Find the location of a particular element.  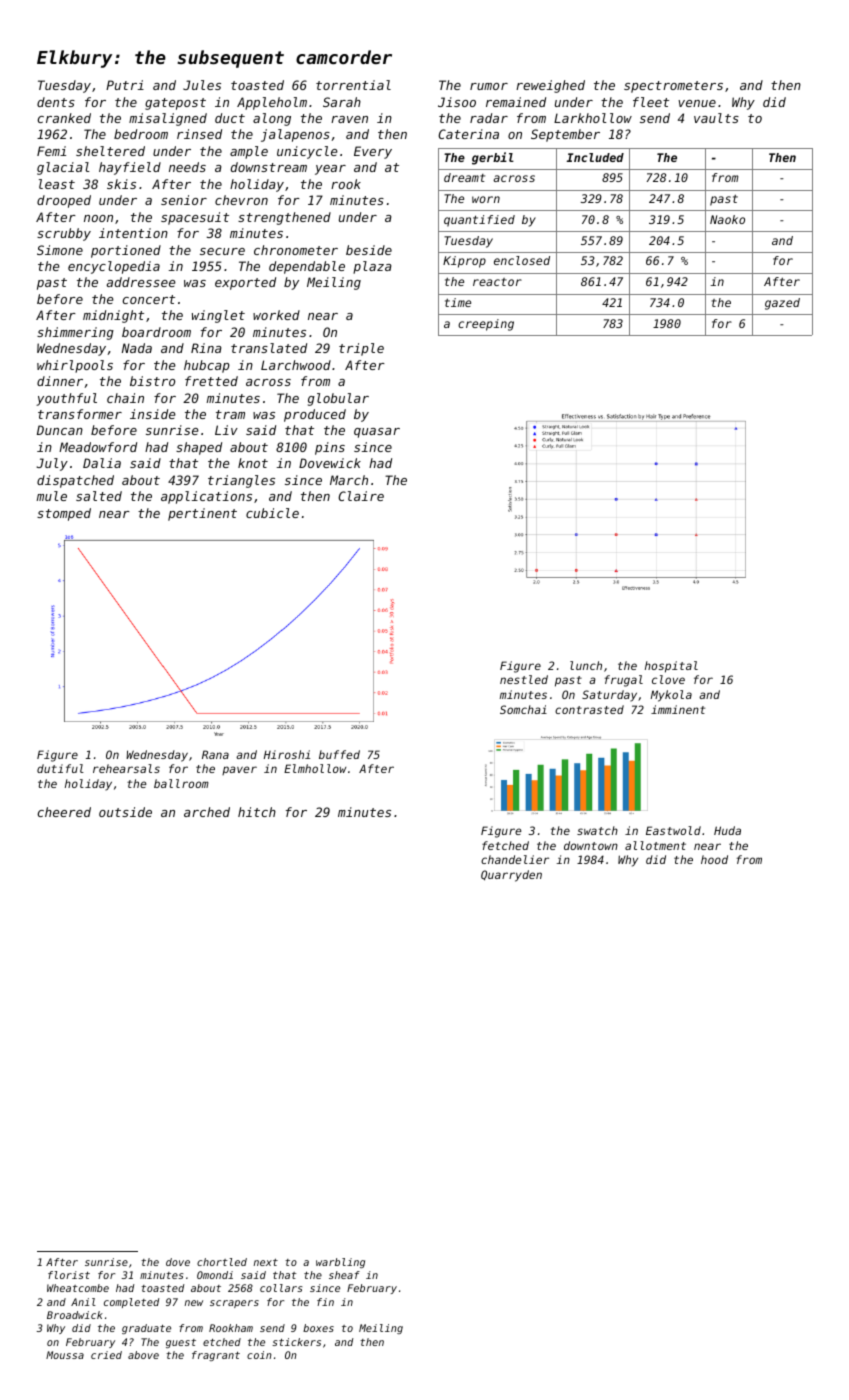

boxes is located at coordinates (318, 1328).
